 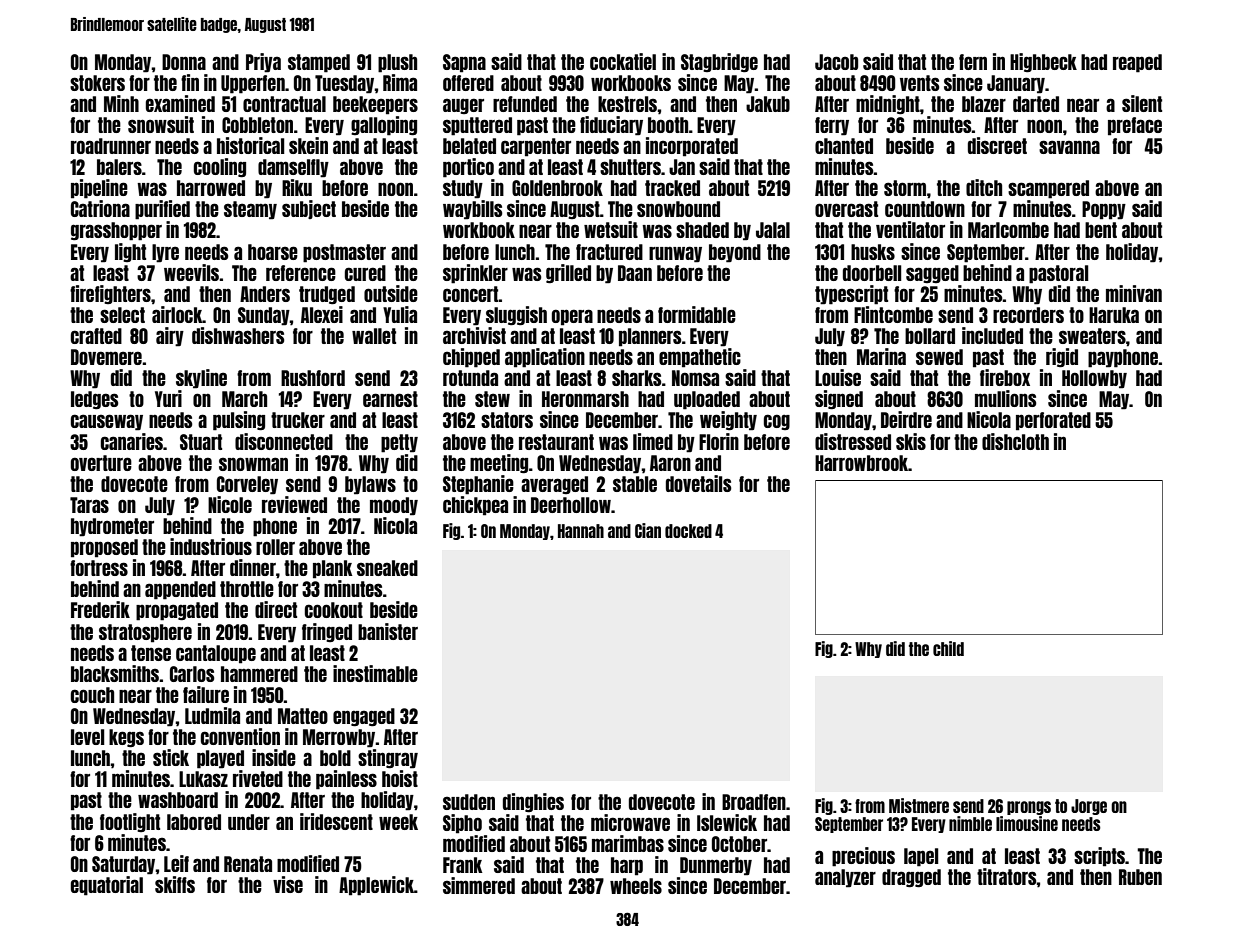 I want to click on sagged, so click(x=932, y=274).
